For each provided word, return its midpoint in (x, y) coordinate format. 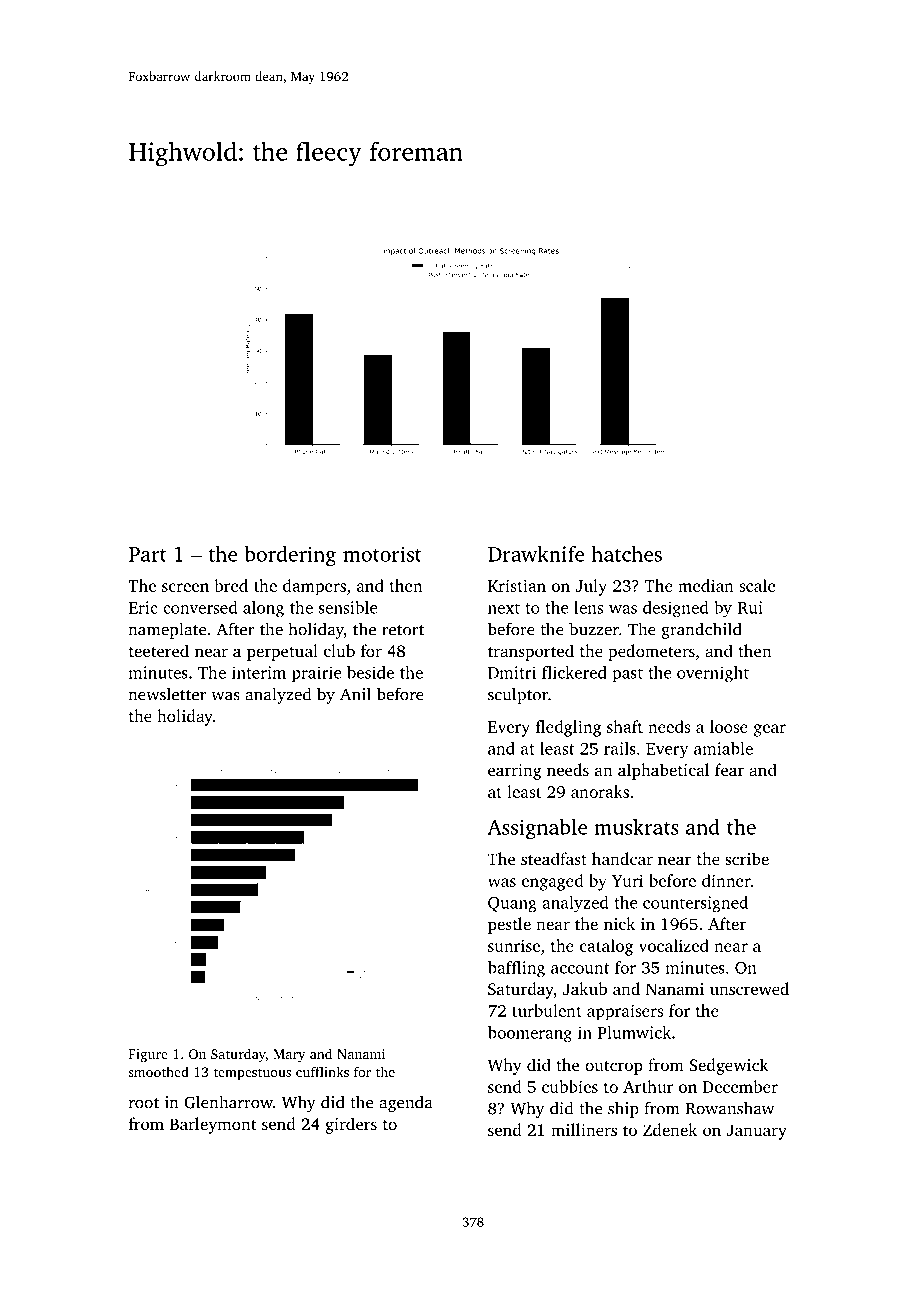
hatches (627, 554)
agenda (406, 1104)
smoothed (158, 1071)
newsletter (167, 694)
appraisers (625, 1012)
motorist (382, 554)
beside (370, 672)
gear (770, 730)
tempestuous (252, 1074)
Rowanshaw (730, 1108)
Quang (512, 904)
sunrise (514, 946)
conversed (200, 607)
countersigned (695, 904)
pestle (509, 925)
